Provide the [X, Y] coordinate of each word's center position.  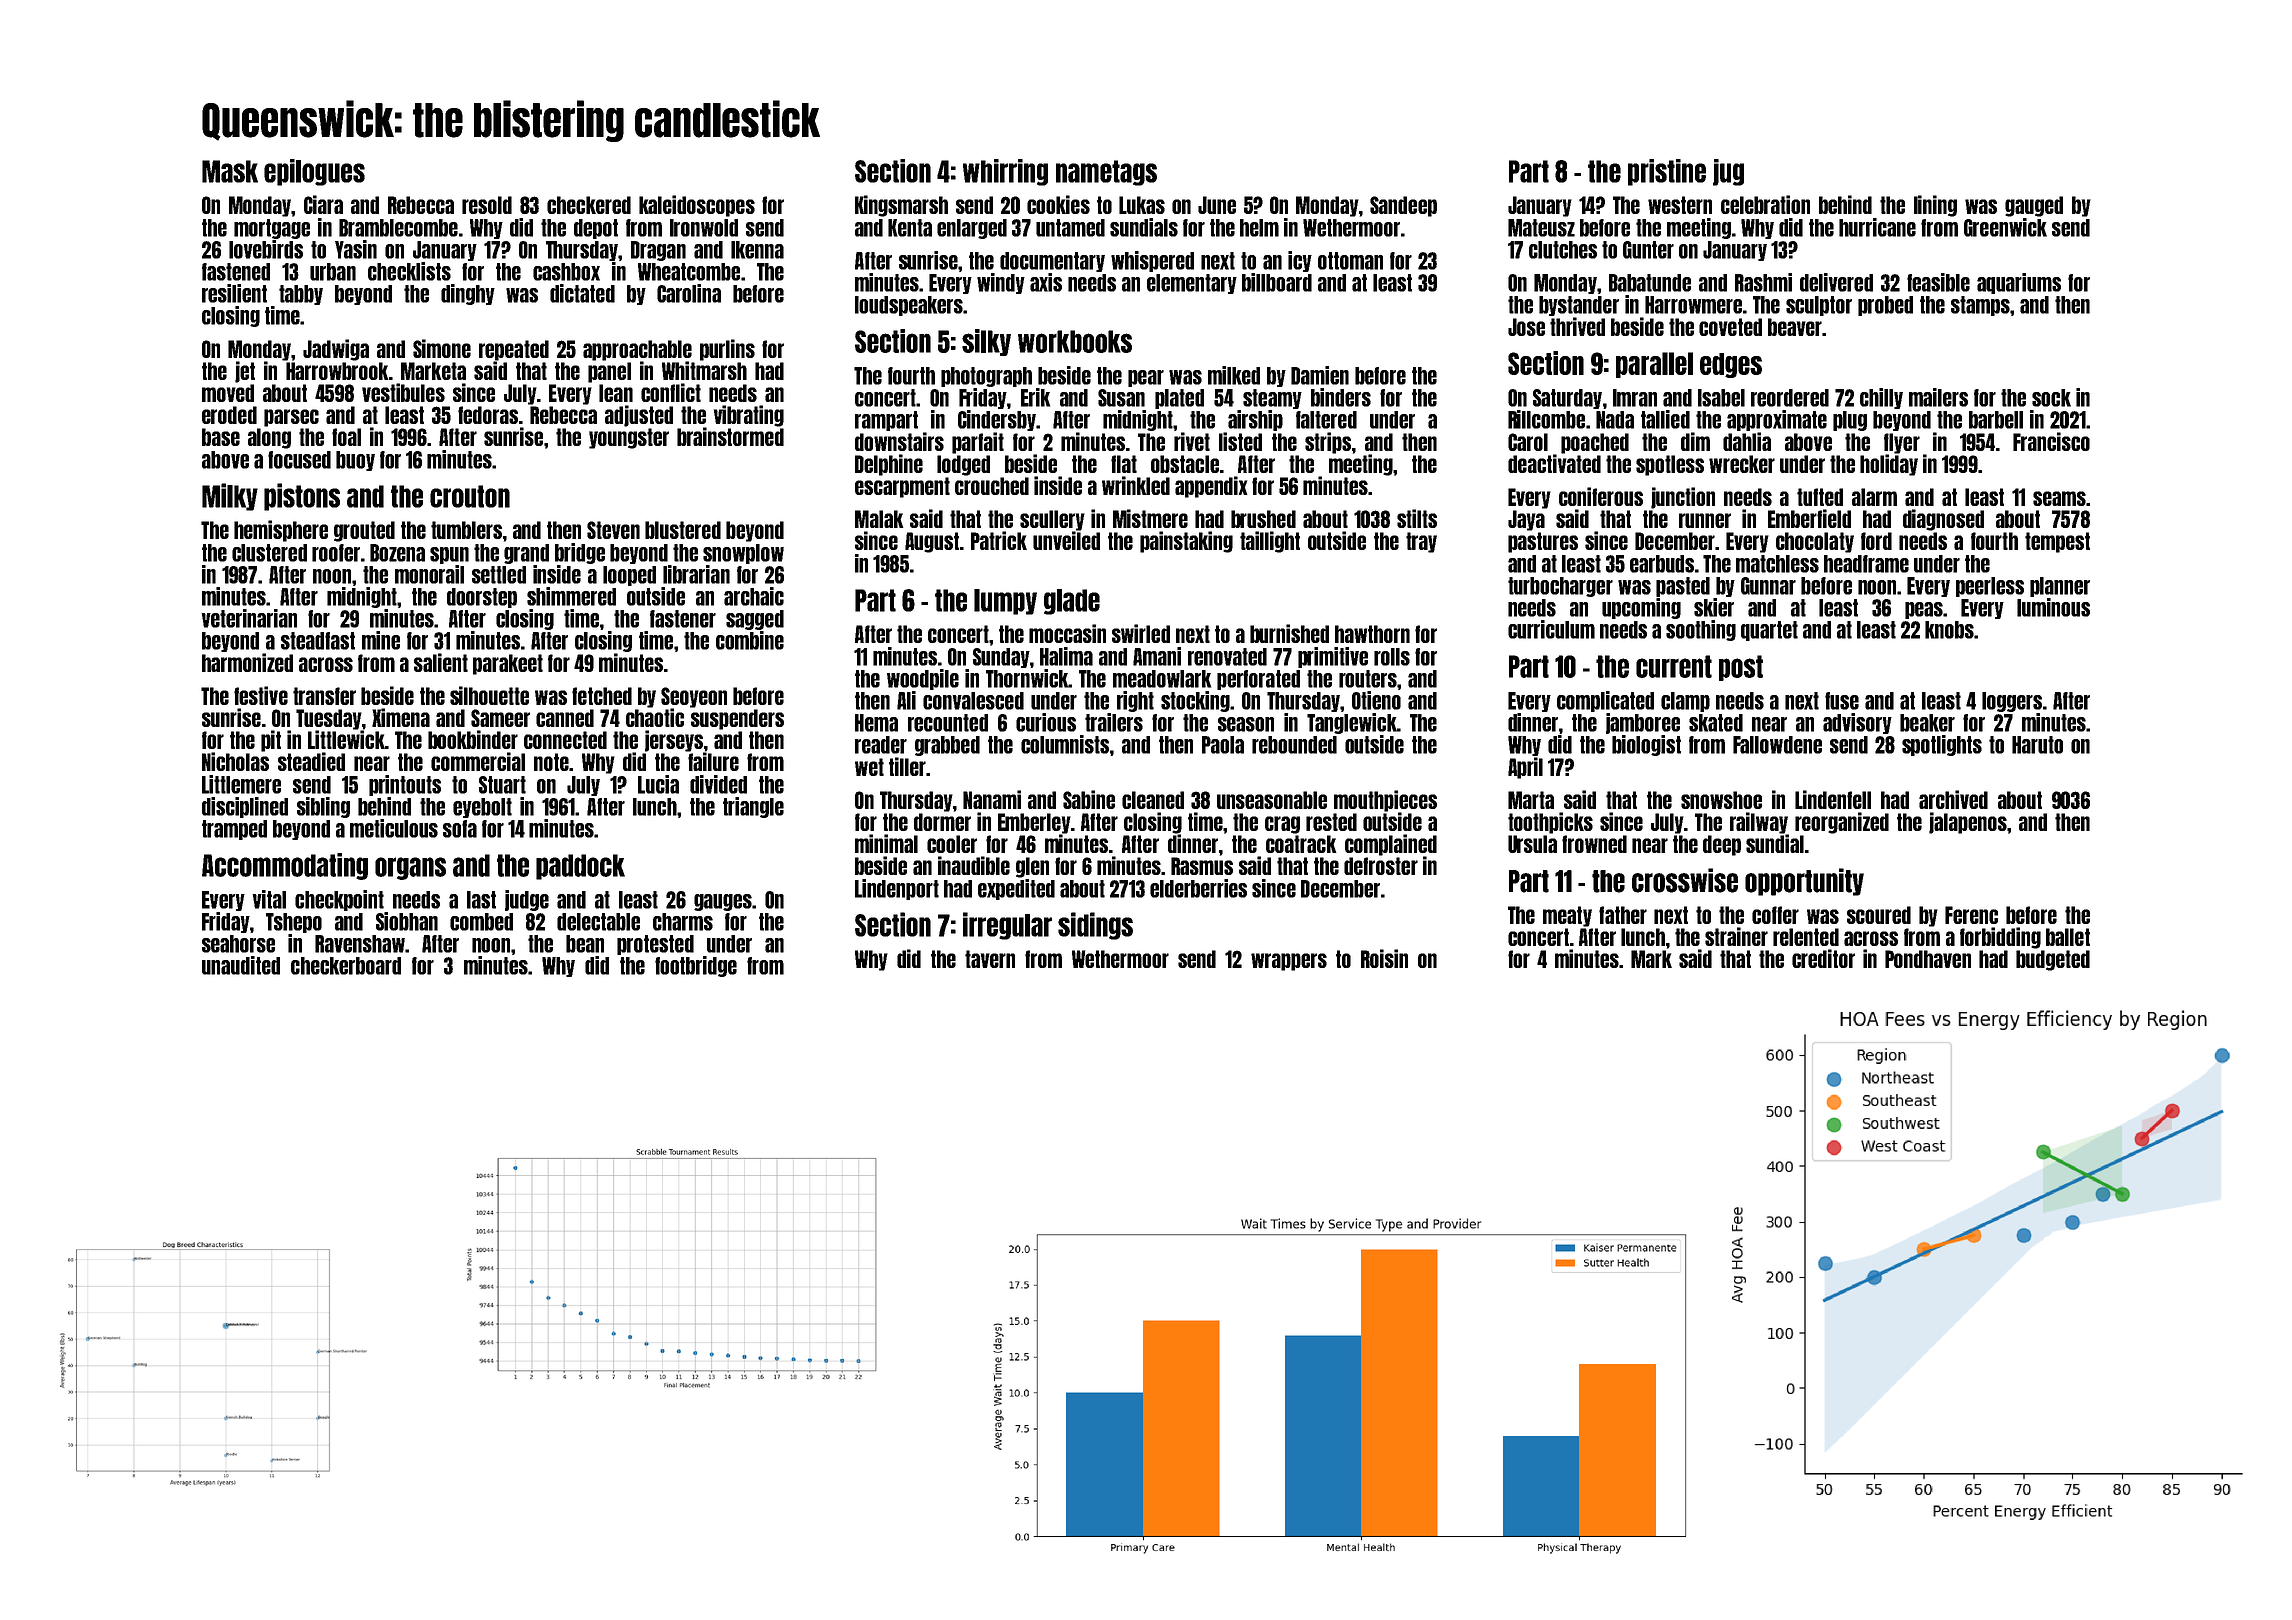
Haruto [2037, 745]
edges [1731, 365]
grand [526, 554]
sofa [460, 829]
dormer [942, 822]
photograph [986, 377]
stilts [1417, 518]
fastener [683, 619]
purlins [727, 350]
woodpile [923, 679]
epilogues [314, 172]
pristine [1667, 172]
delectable [598, 922]
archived [1953, 799]
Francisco [2051, 441]
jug [1728, 172]
